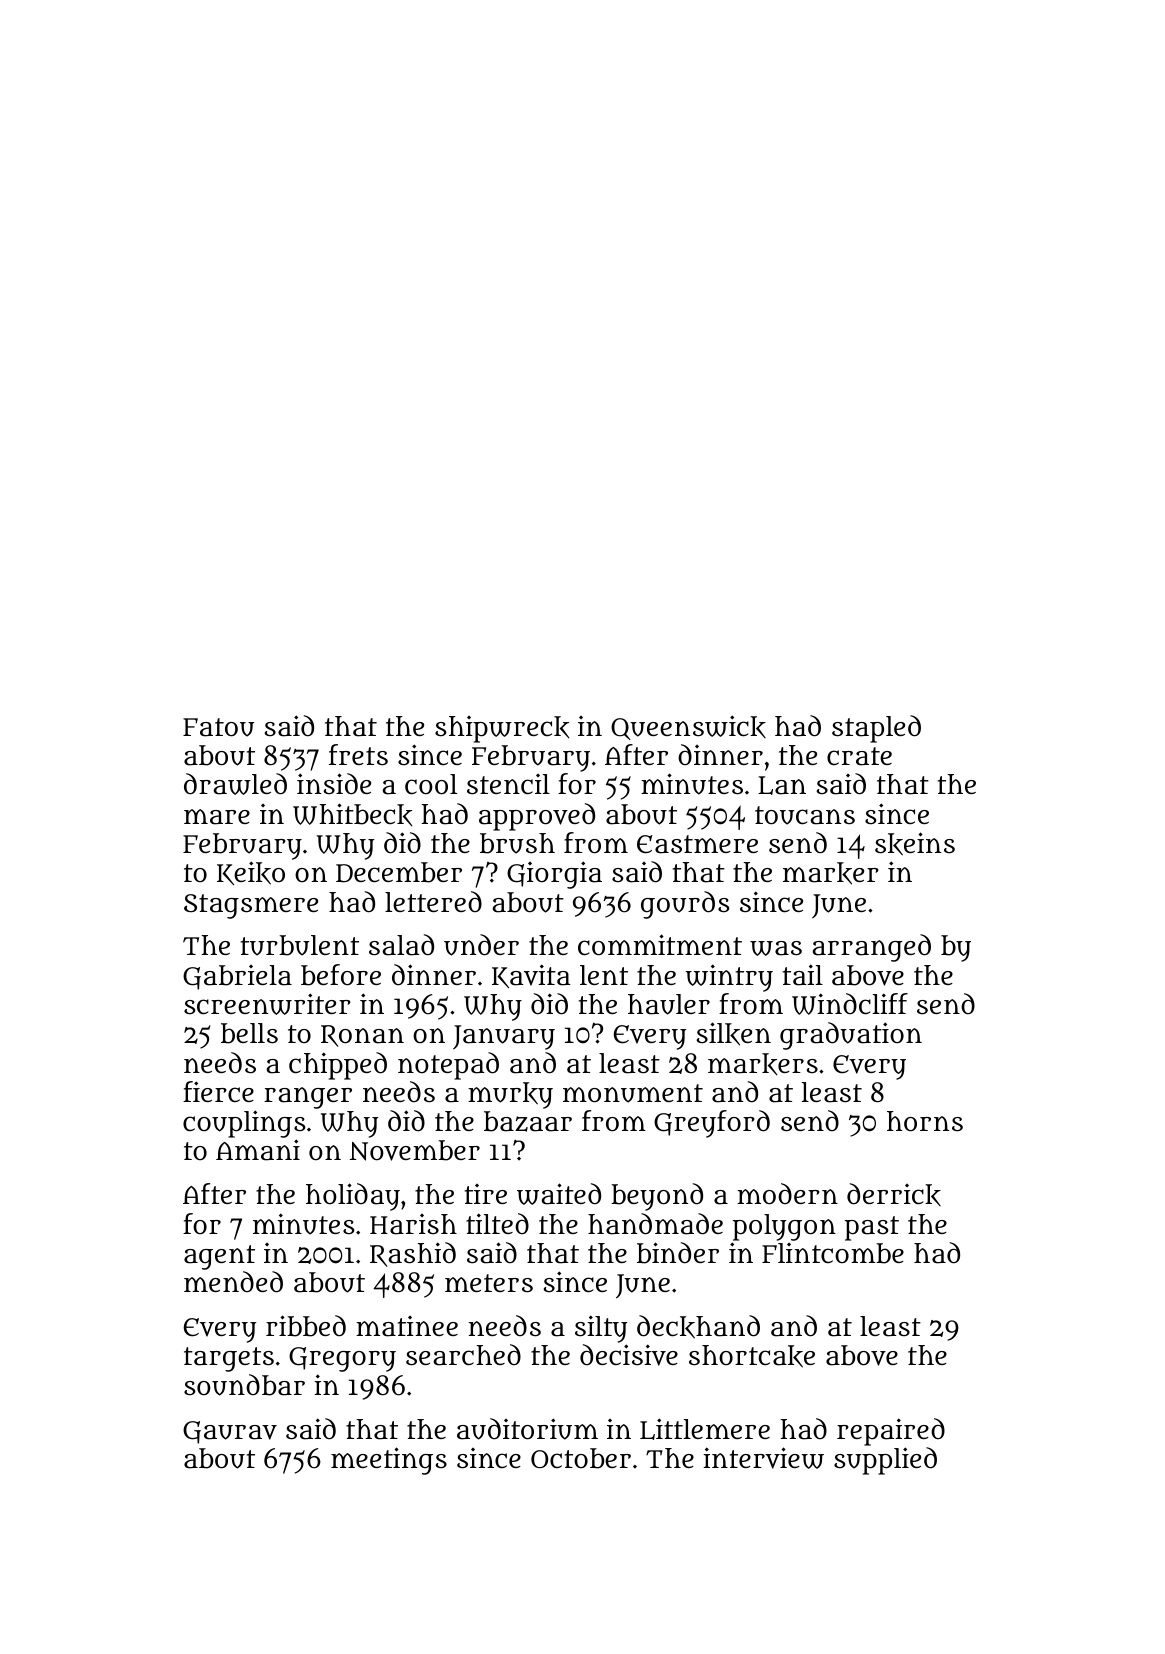 The width and height of the document is (1165, 1654). Describe the element at coordinates (885, 1461) in the document. I see `supplied` at that location.
